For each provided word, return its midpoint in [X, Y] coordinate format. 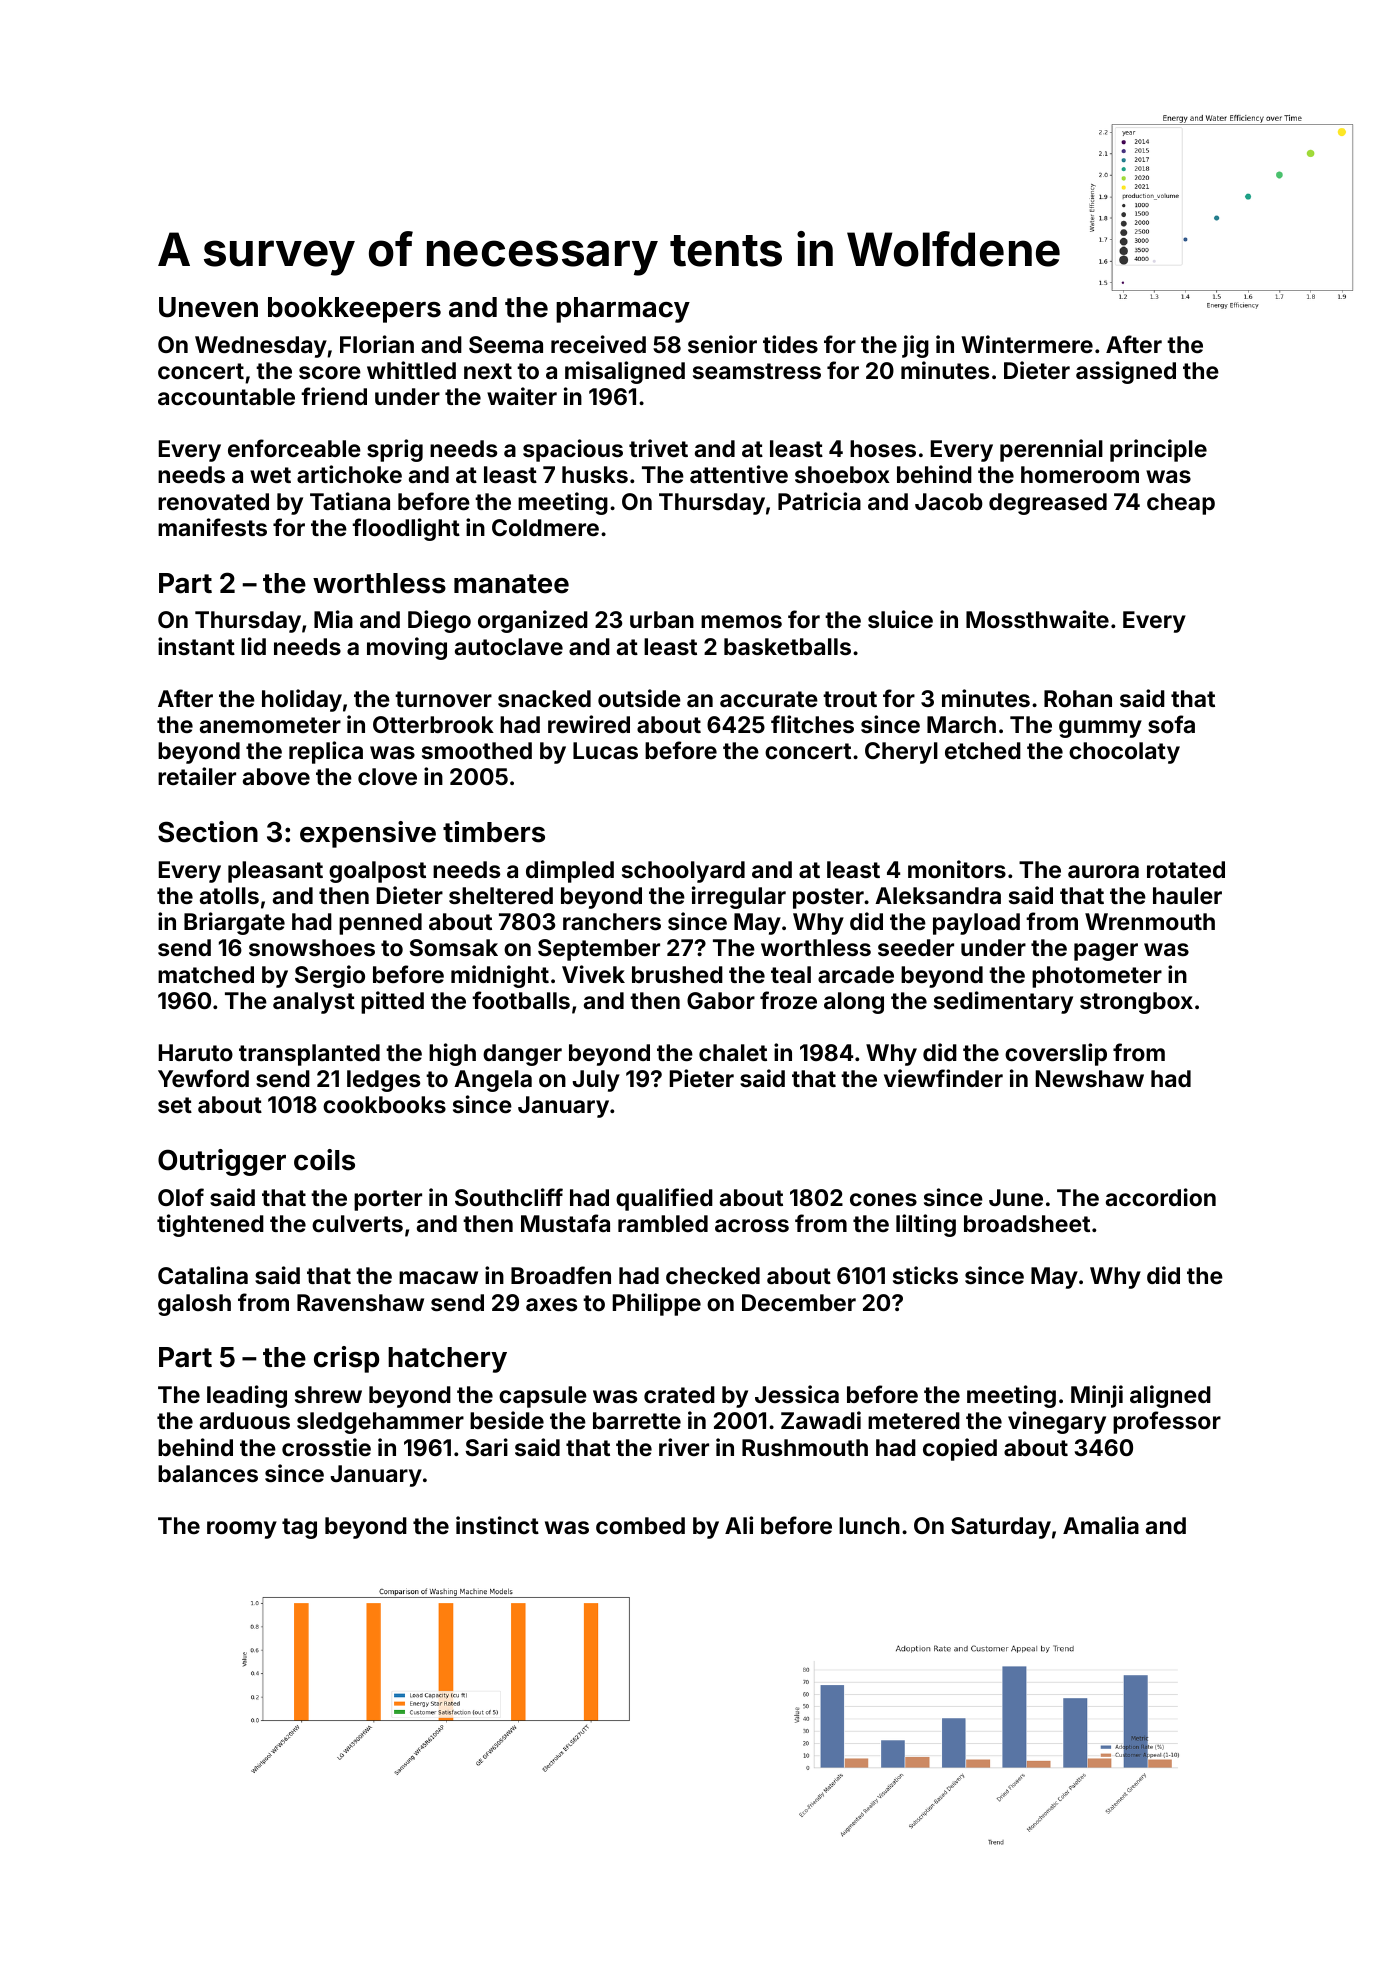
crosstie [326, 1447]
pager [1106, 952]
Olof [181, 1197]
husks [595, 474]
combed [640, 1525]
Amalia [1101, 1525]
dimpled [570, 871]
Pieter [702, 1078]
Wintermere [1027, 344]
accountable [226, 396]
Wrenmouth [1150, 921]
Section [208, 832]
